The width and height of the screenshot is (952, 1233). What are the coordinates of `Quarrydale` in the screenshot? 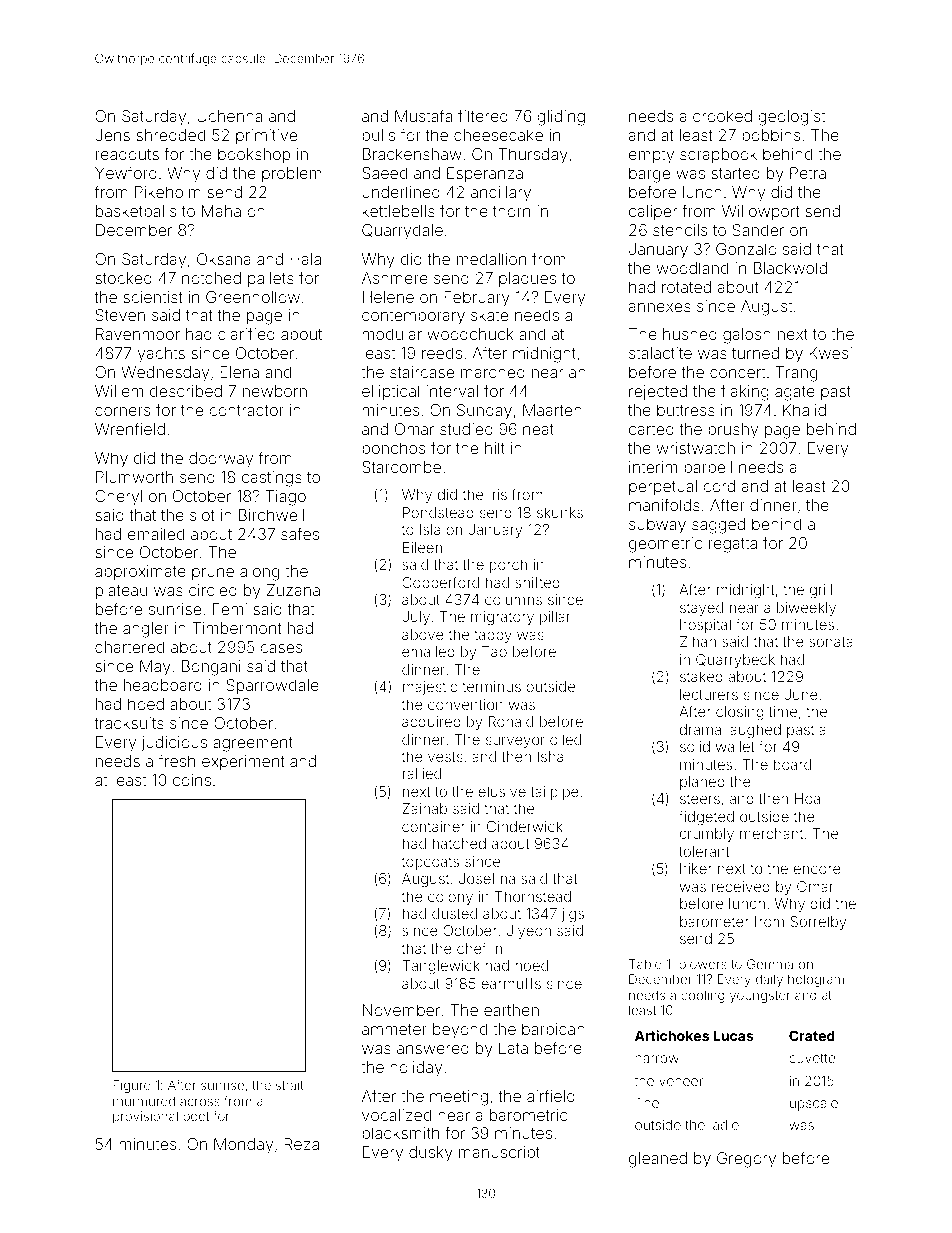 It's located at (402, 232).
